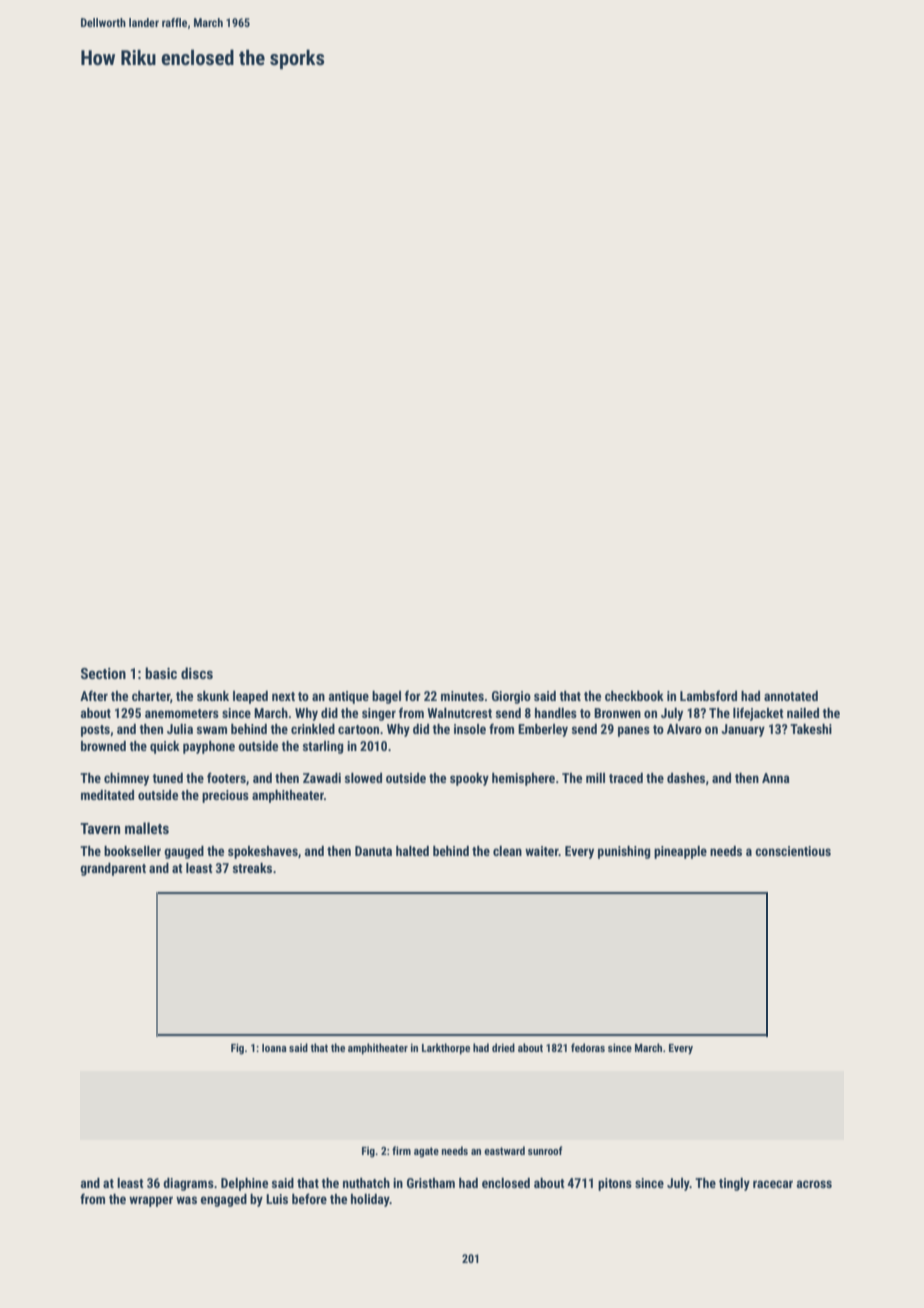 This image has width=924, height=1308. I want to click on conscientious, so click(793, 851).
